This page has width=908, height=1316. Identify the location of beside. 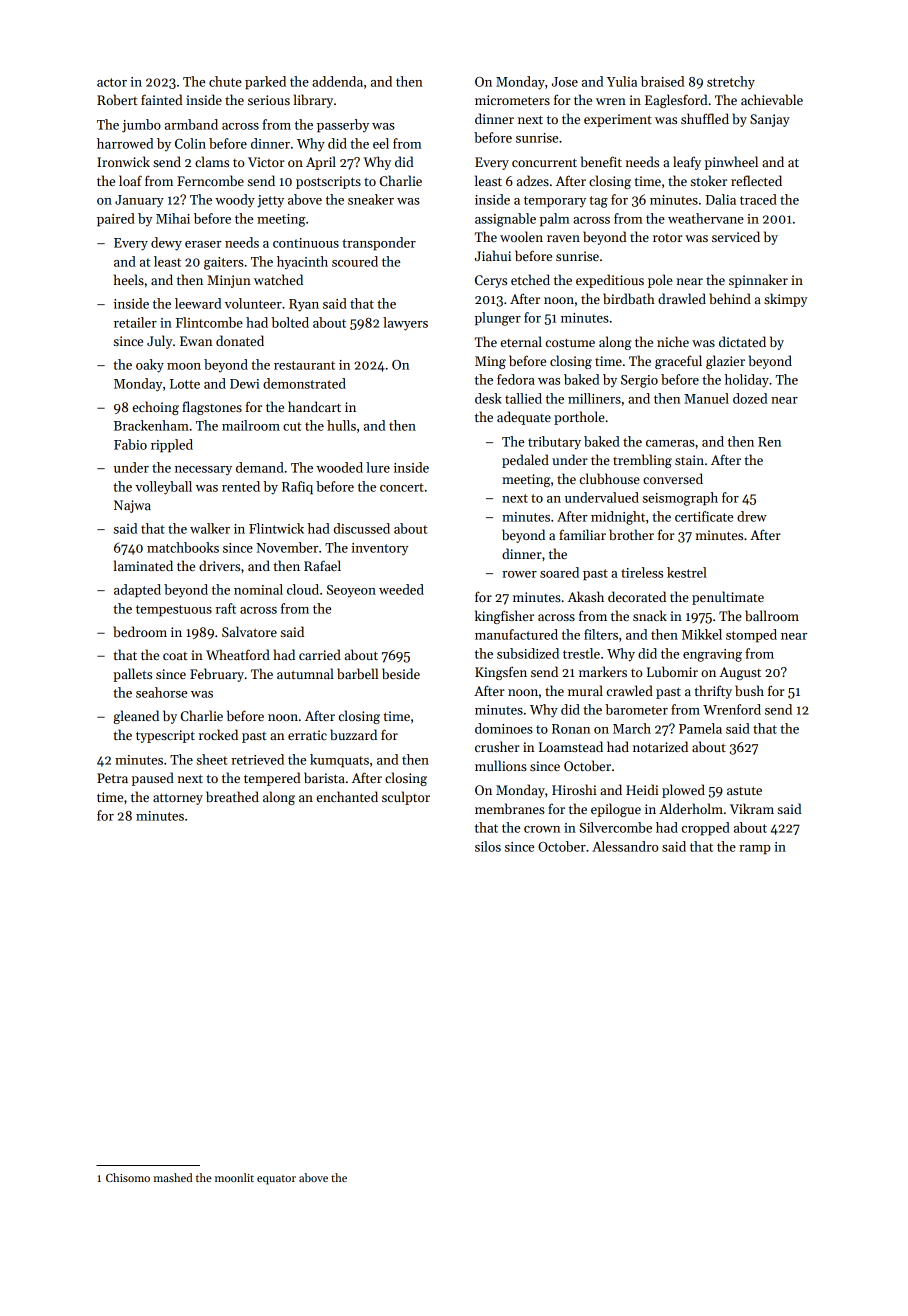
(401, 673).
